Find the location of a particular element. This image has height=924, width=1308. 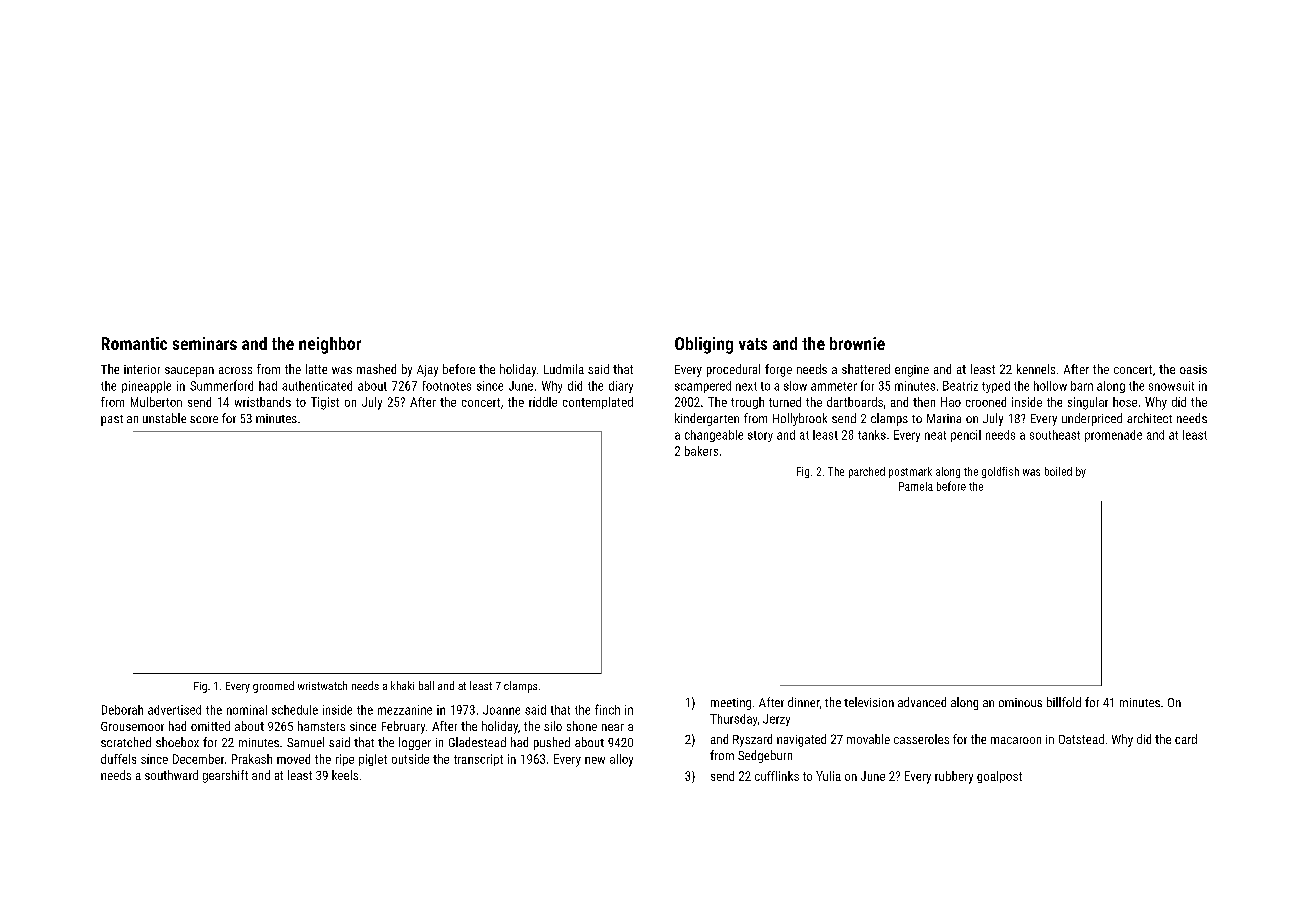

brownie is located at coordinates (857, 343).
